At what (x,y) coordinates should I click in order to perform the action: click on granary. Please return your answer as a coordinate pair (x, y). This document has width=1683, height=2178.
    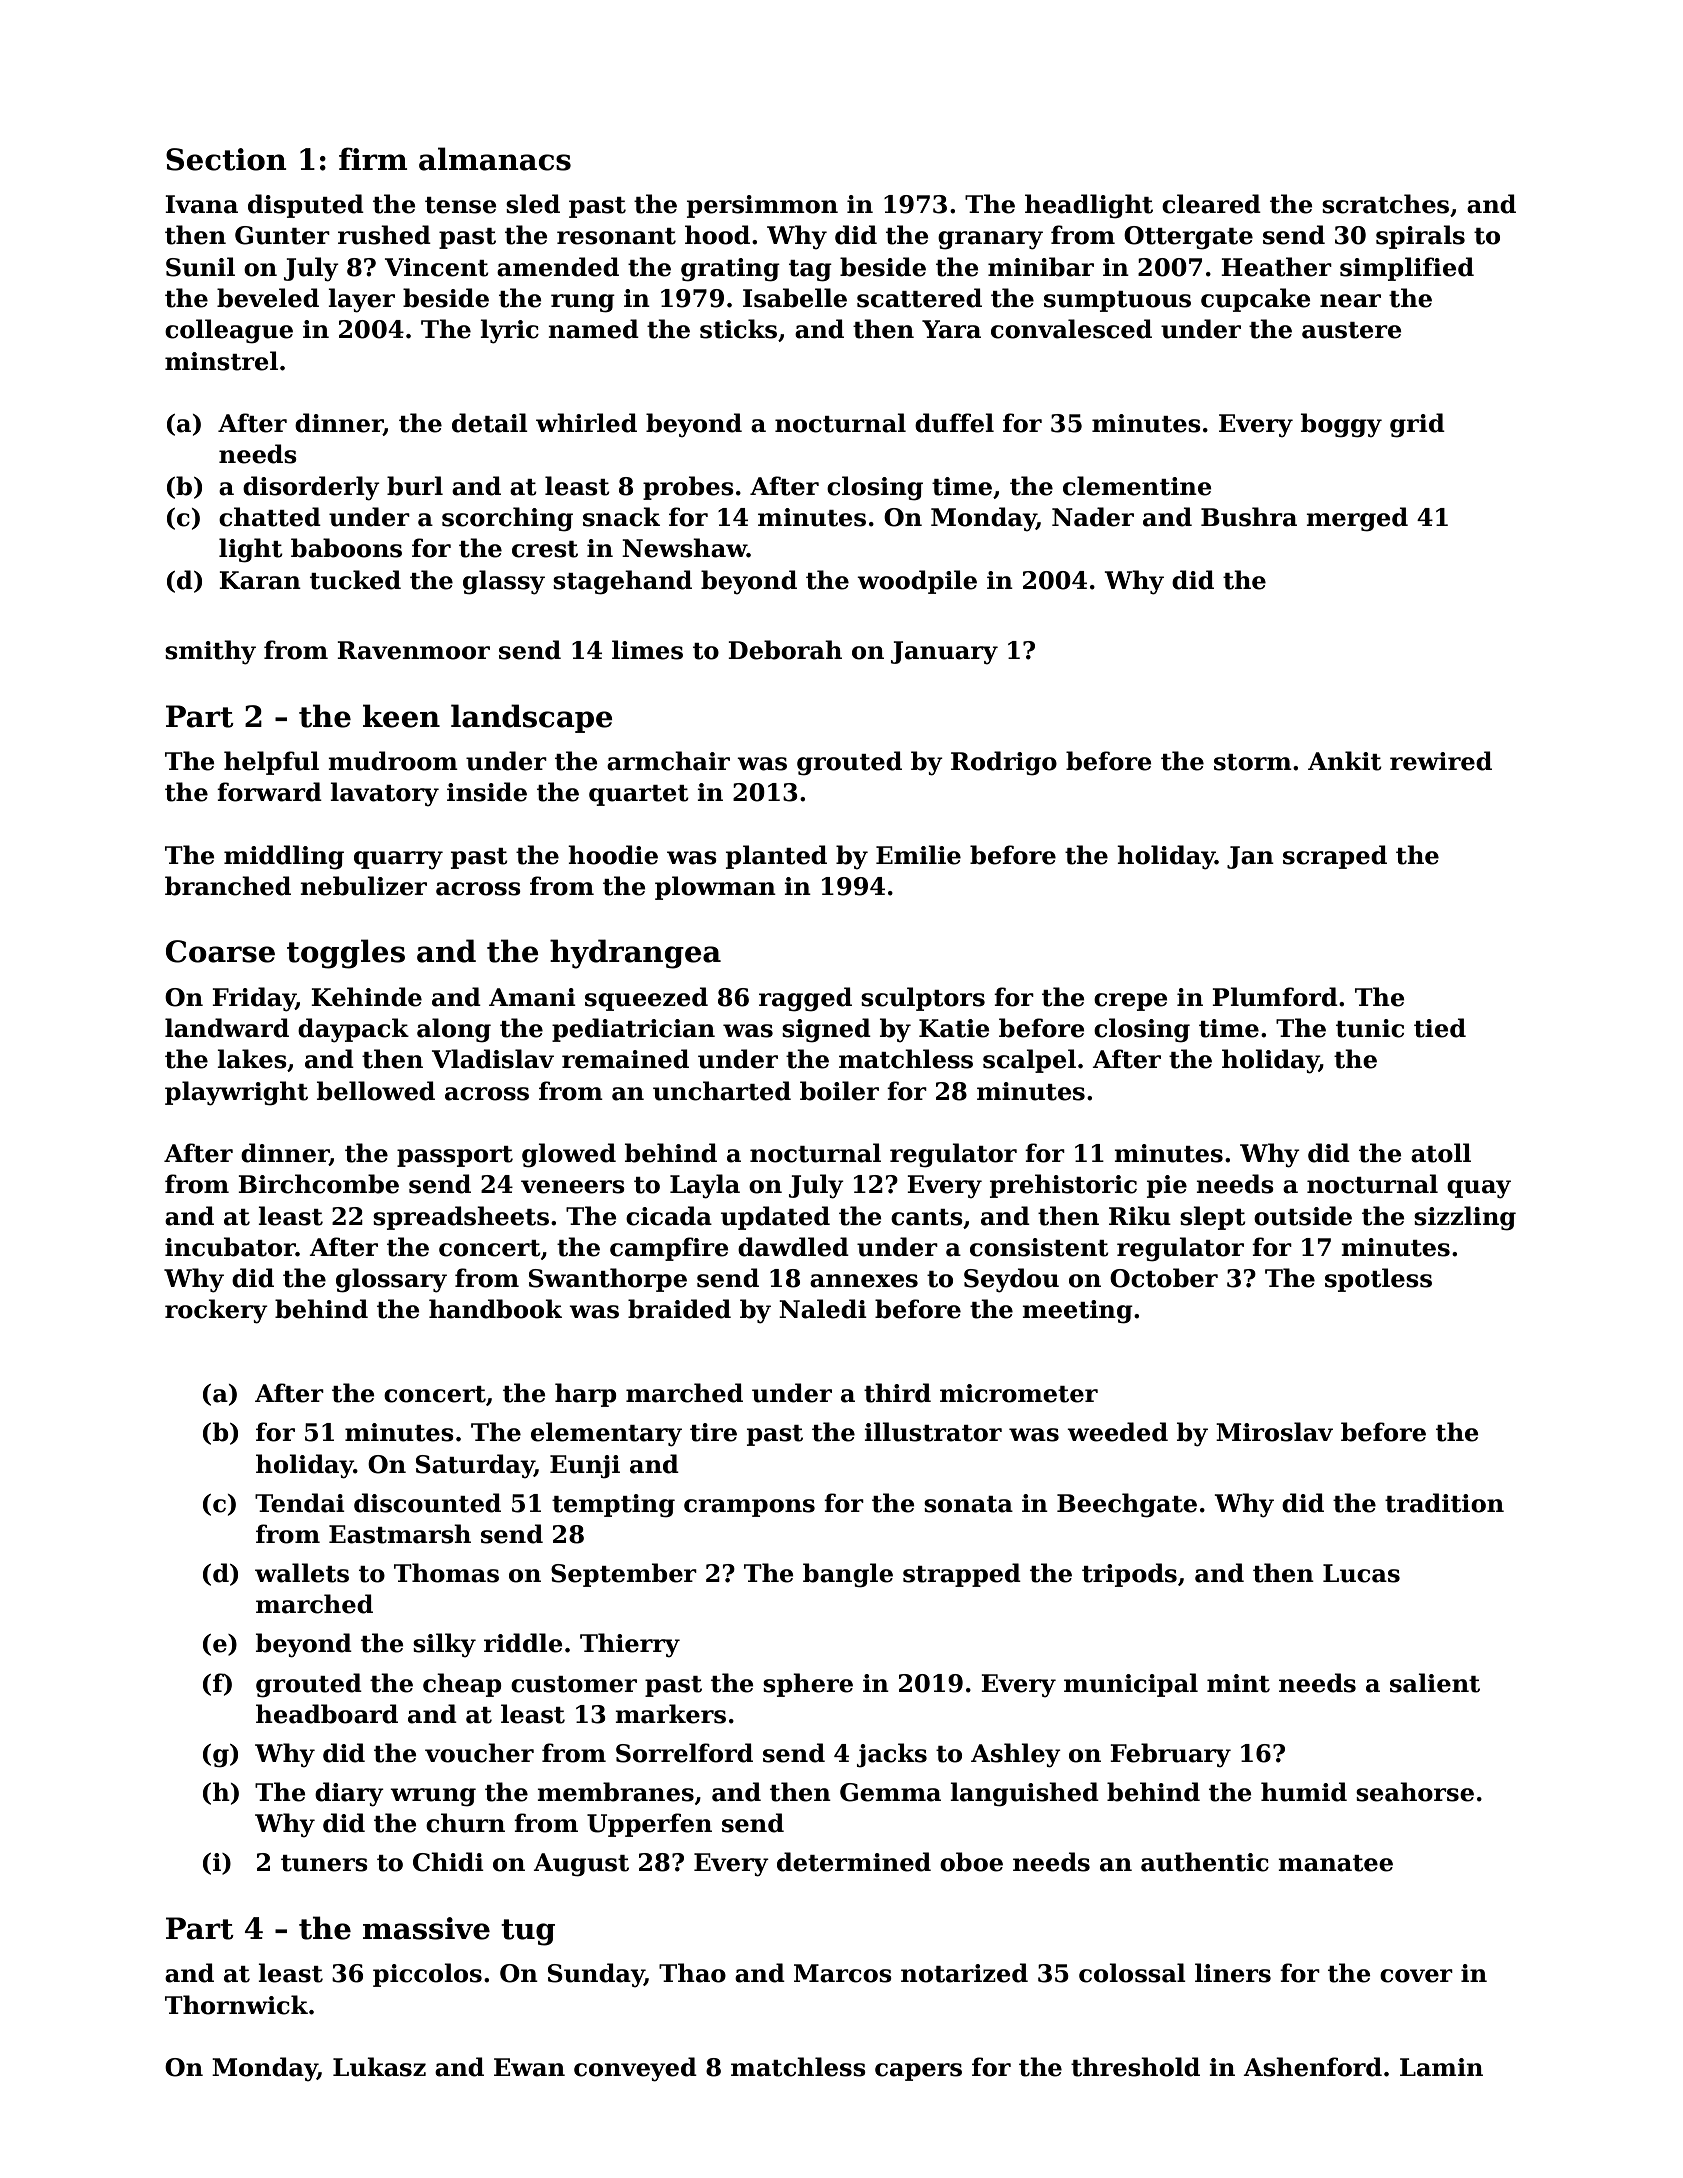
    Looking at the image, I should click on (990, 240).
